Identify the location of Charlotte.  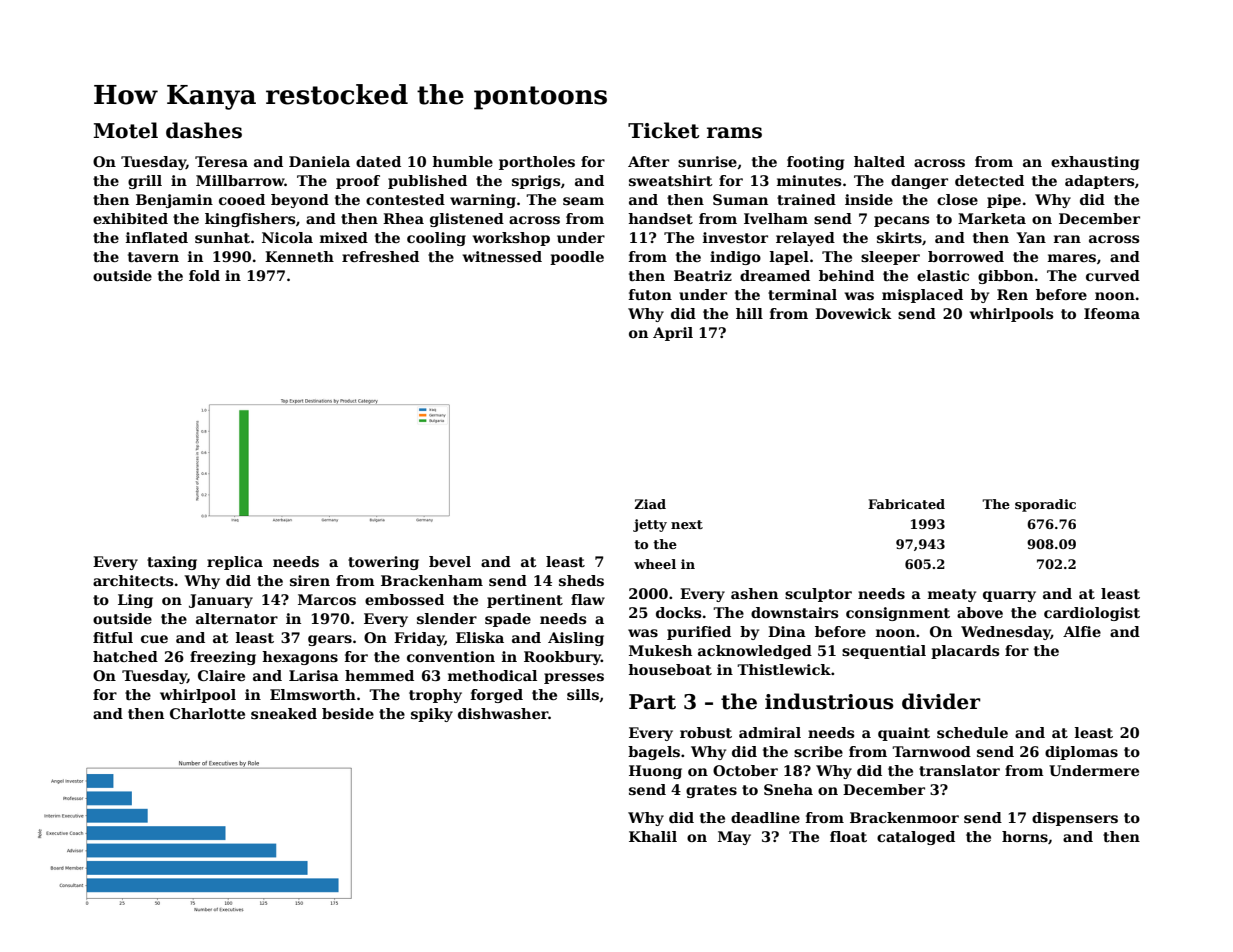
(207, 713).
